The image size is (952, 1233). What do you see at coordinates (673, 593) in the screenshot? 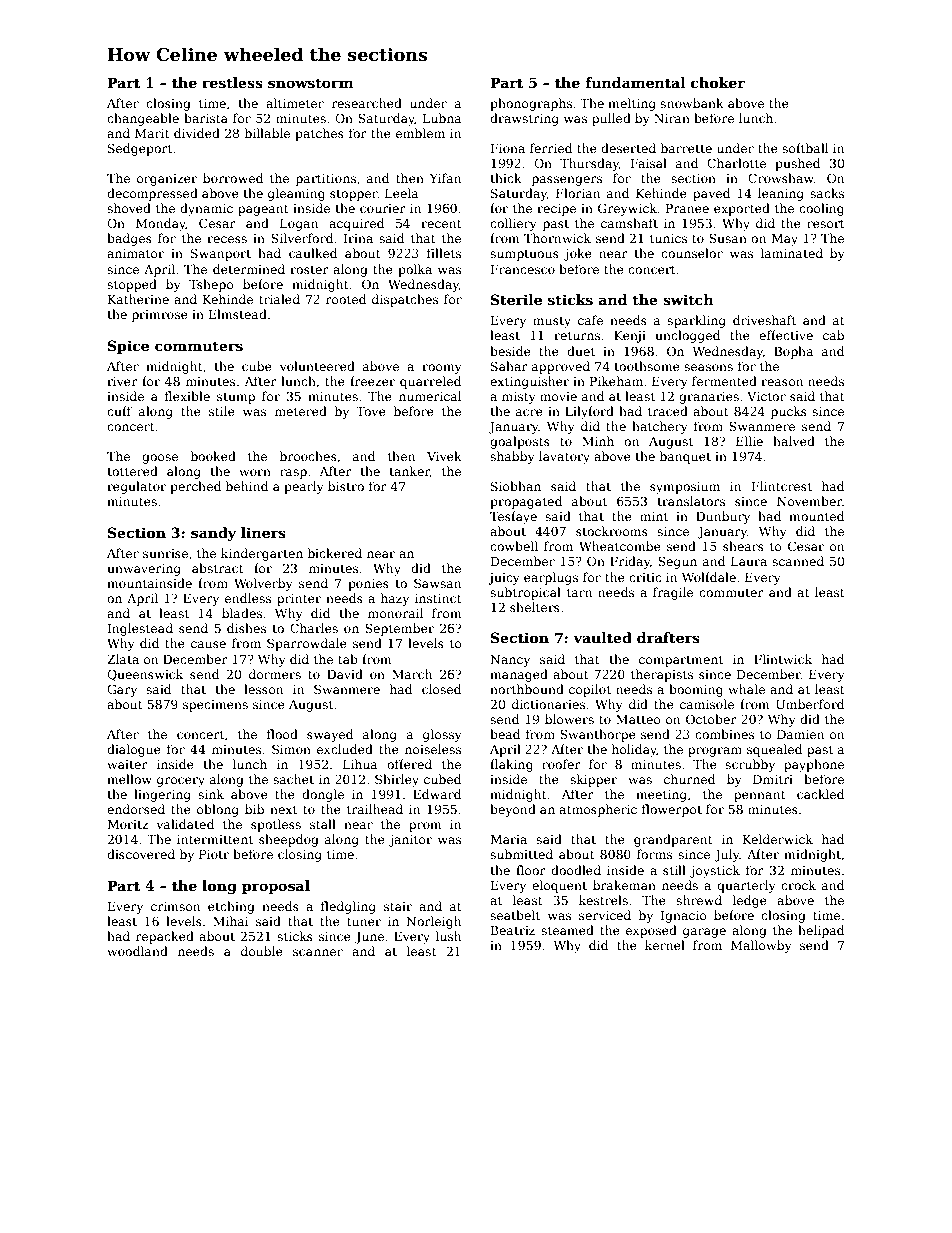
I see `fragile` at bounding box center [673, 593].
